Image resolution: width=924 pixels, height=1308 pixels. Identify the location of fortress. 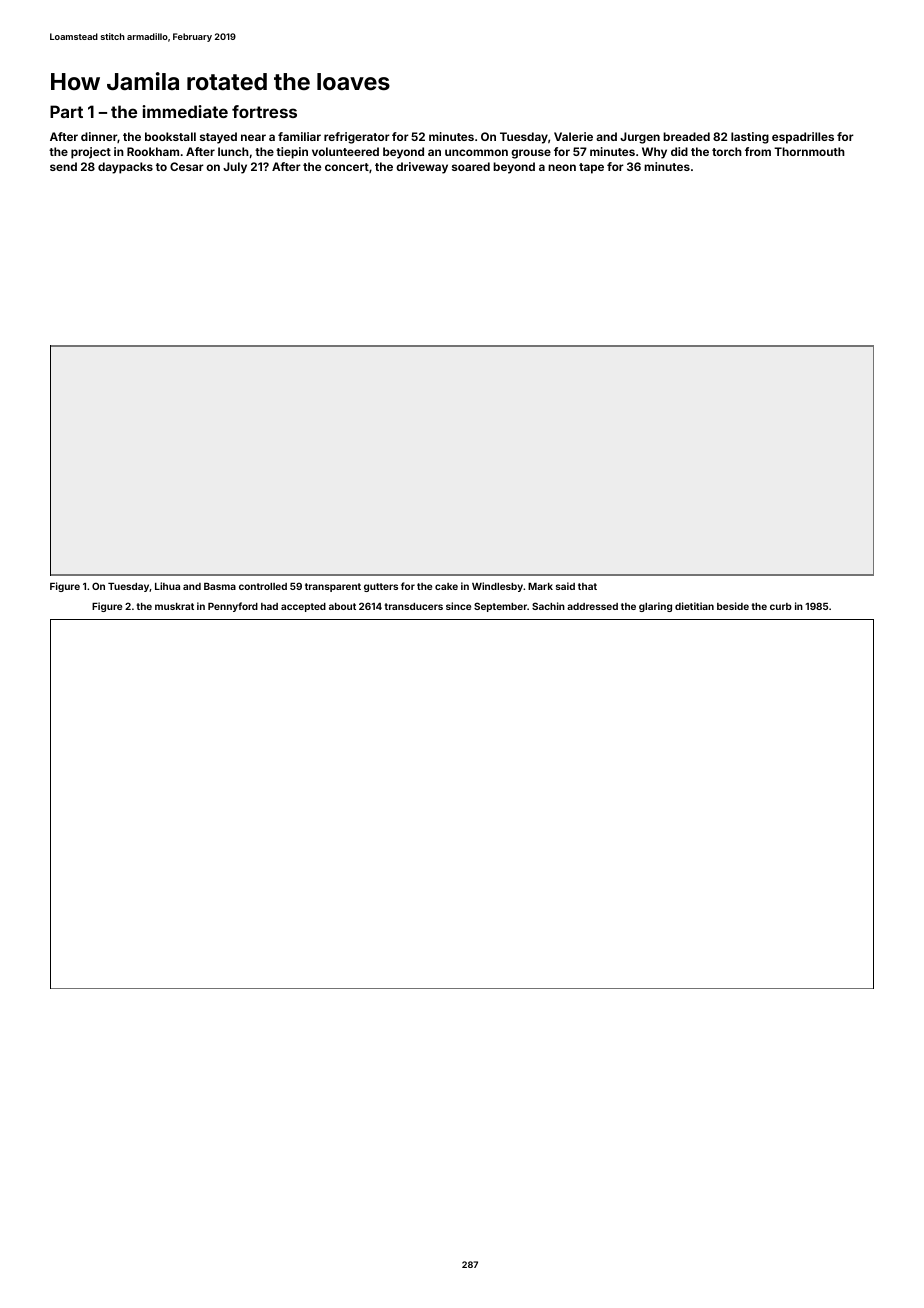
(264, 111).
